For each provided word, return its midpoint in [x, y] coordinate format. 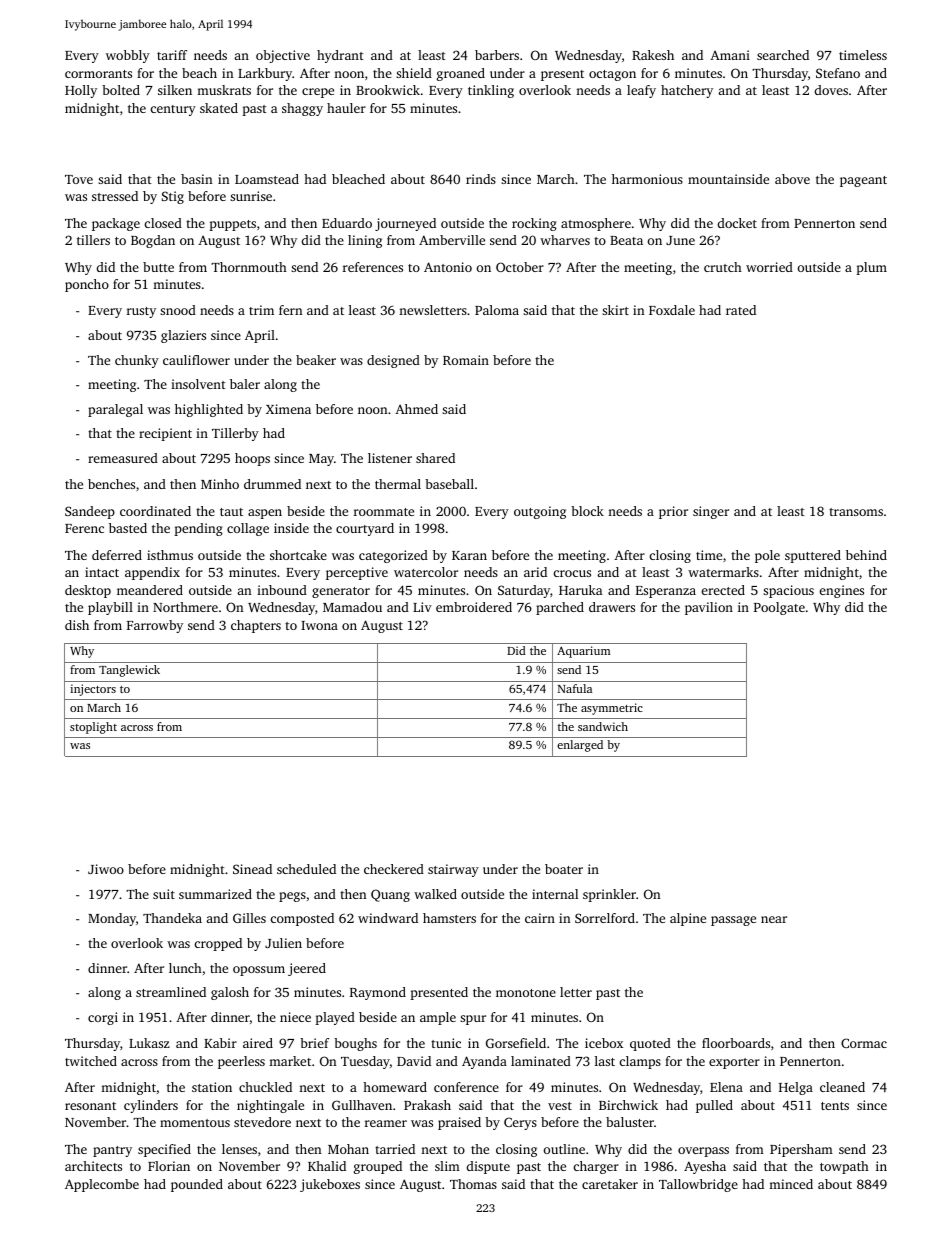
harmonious [647, 179]
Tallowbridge [698, 1185]
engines [842, 591]
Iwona [319, 625]
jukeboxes [330, 1185]
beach [199, 73]
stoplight [93, 728]
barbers [497, 55]
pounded [197, 1185]
